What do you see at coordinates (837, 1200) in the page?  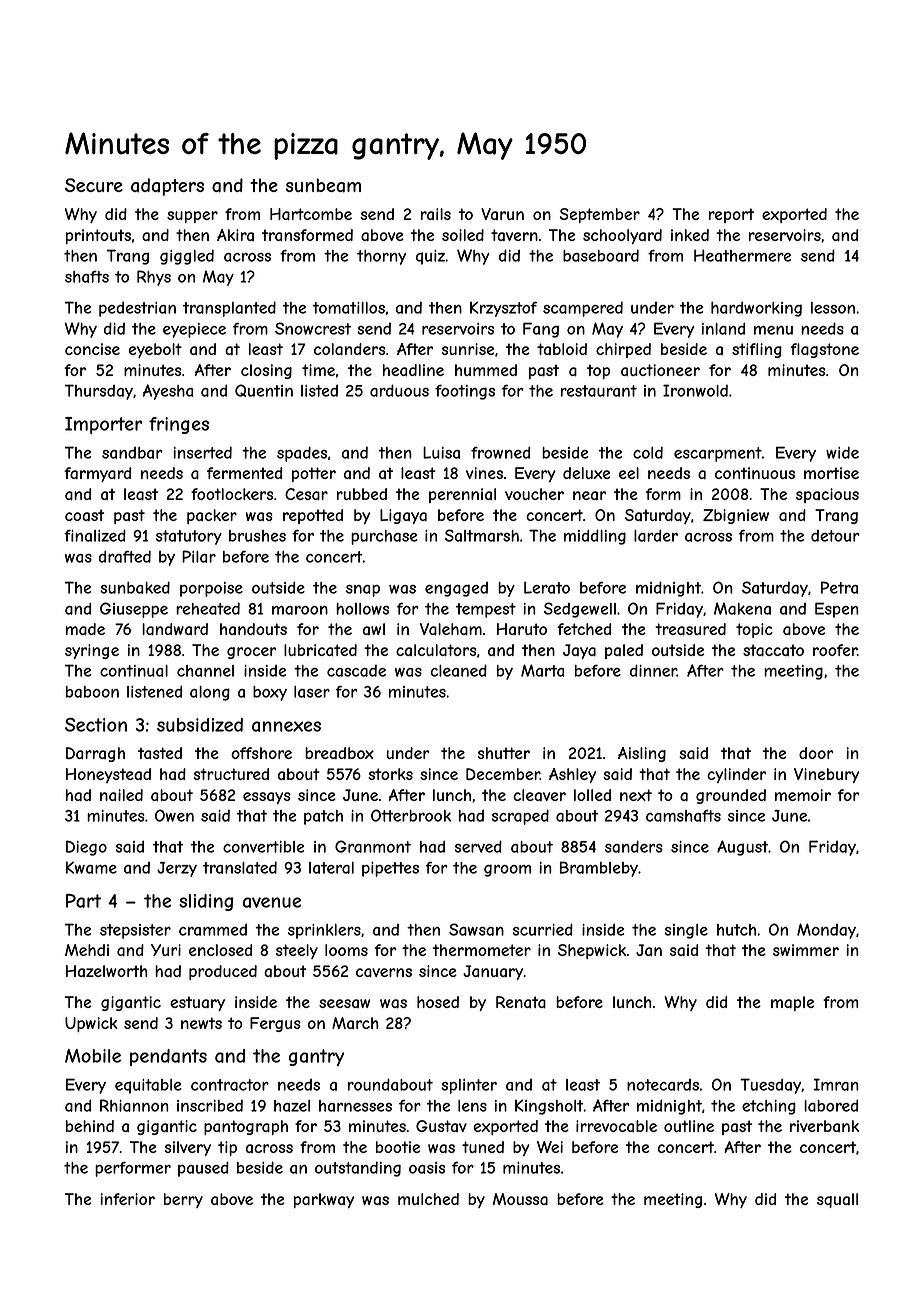 I see `squall` at bounding box center [837, 1200].
